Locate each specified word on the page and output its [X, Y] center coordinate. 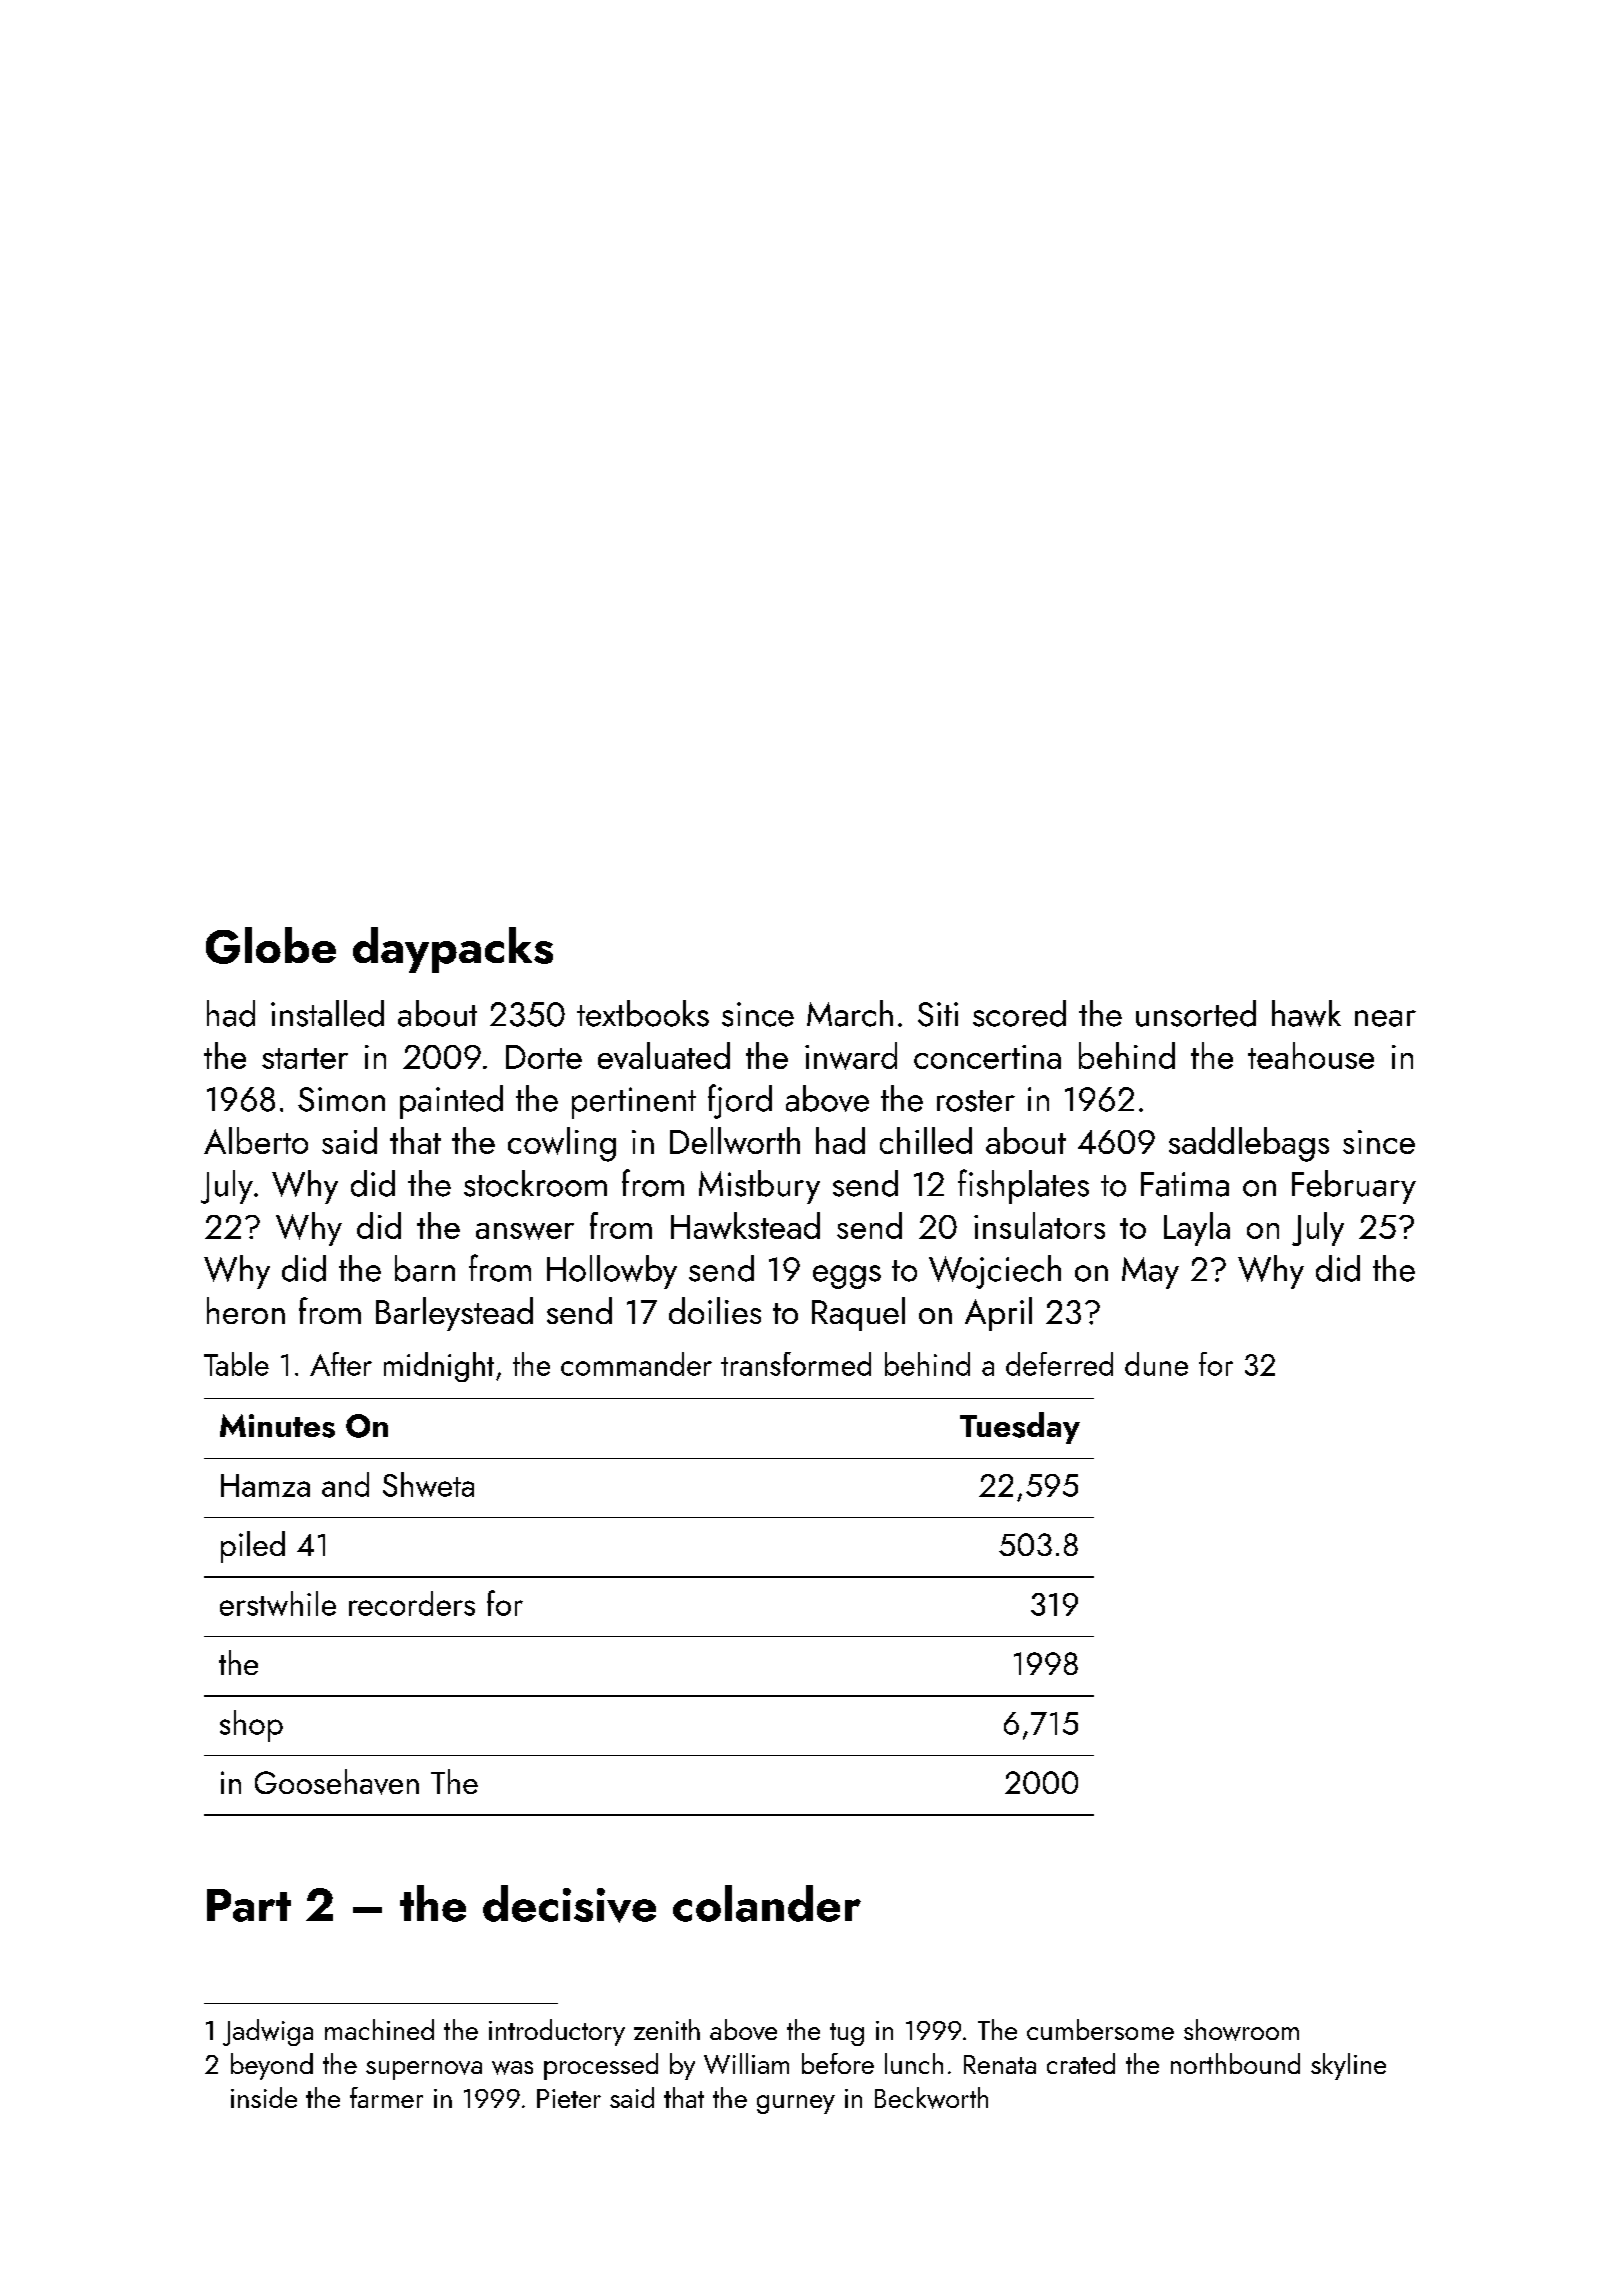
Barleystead [454, 1314]
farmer [386, 2097]
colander [767, 1903]
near [1385, 1018]
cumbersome [1100, 2029]
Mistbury [759, 1187]
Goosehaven [337, 1782]
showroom [1241, 2030]
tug [847, 2034]
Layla [1197, 1229]
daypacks [453, 950]
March [850, 1013]
